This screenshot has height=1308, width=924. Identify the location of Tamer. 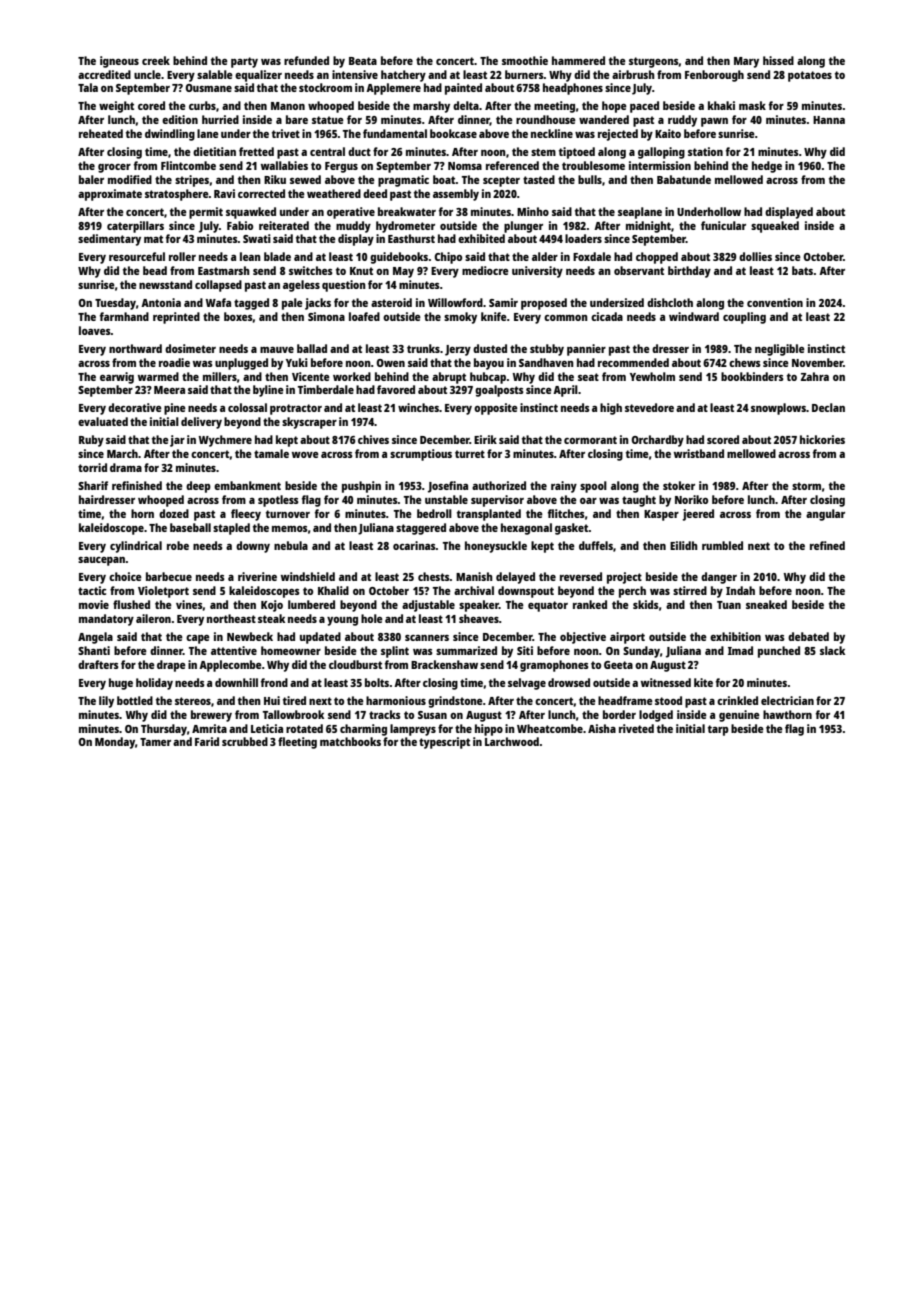
(155, 742).
